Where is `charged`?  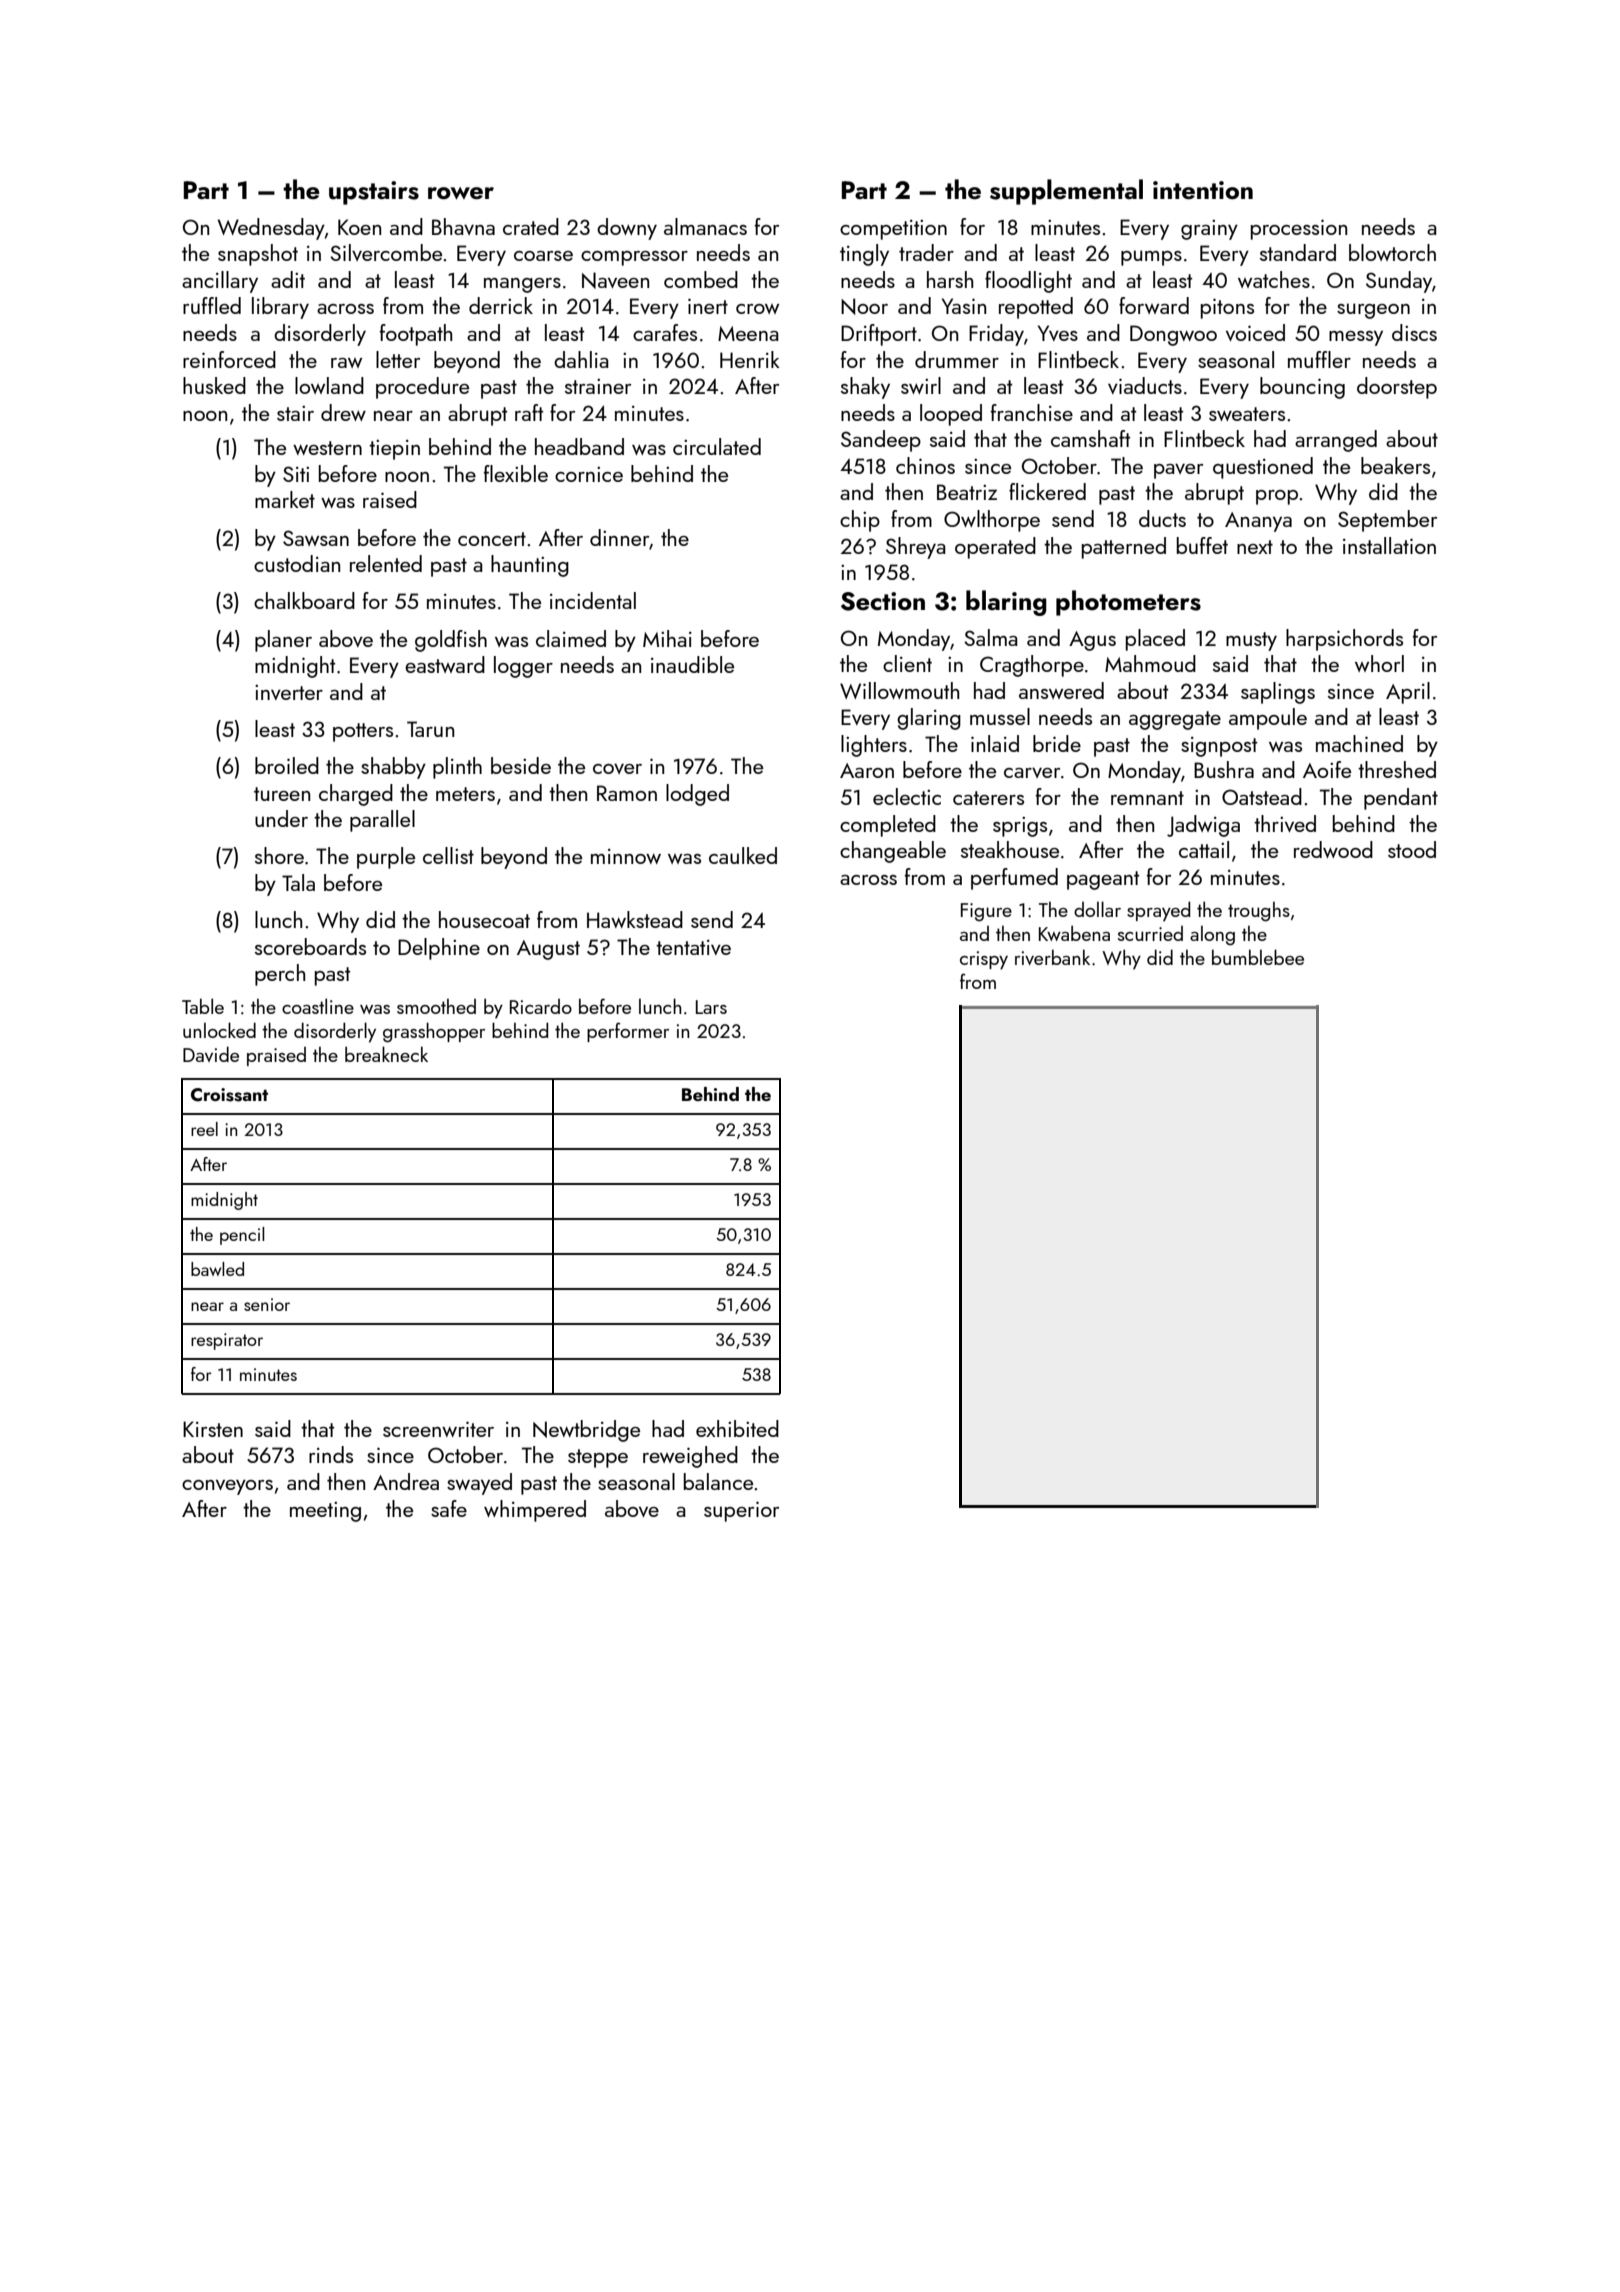 charged is located at coordinates (356, 795).
